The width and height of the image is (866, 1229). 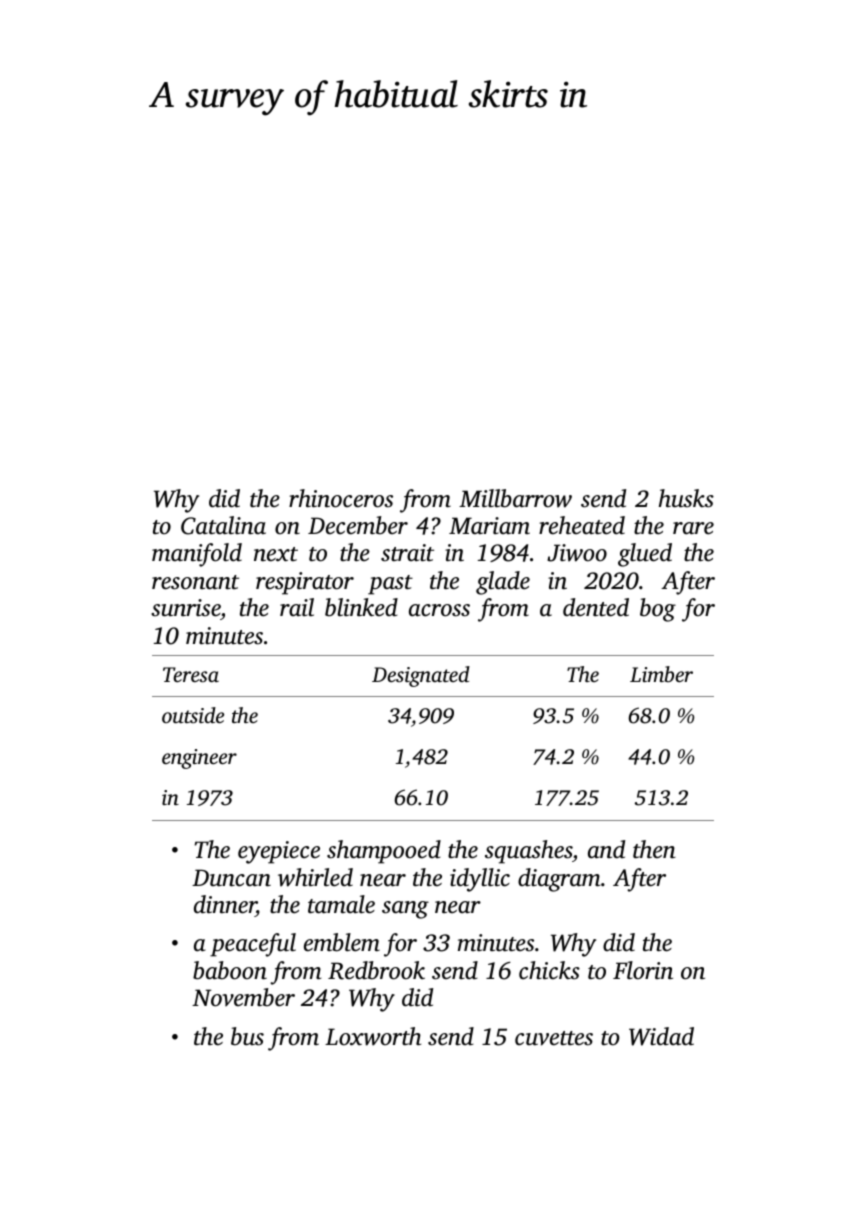 I want to click on rhinoceros, so click(x=341, y=498).
